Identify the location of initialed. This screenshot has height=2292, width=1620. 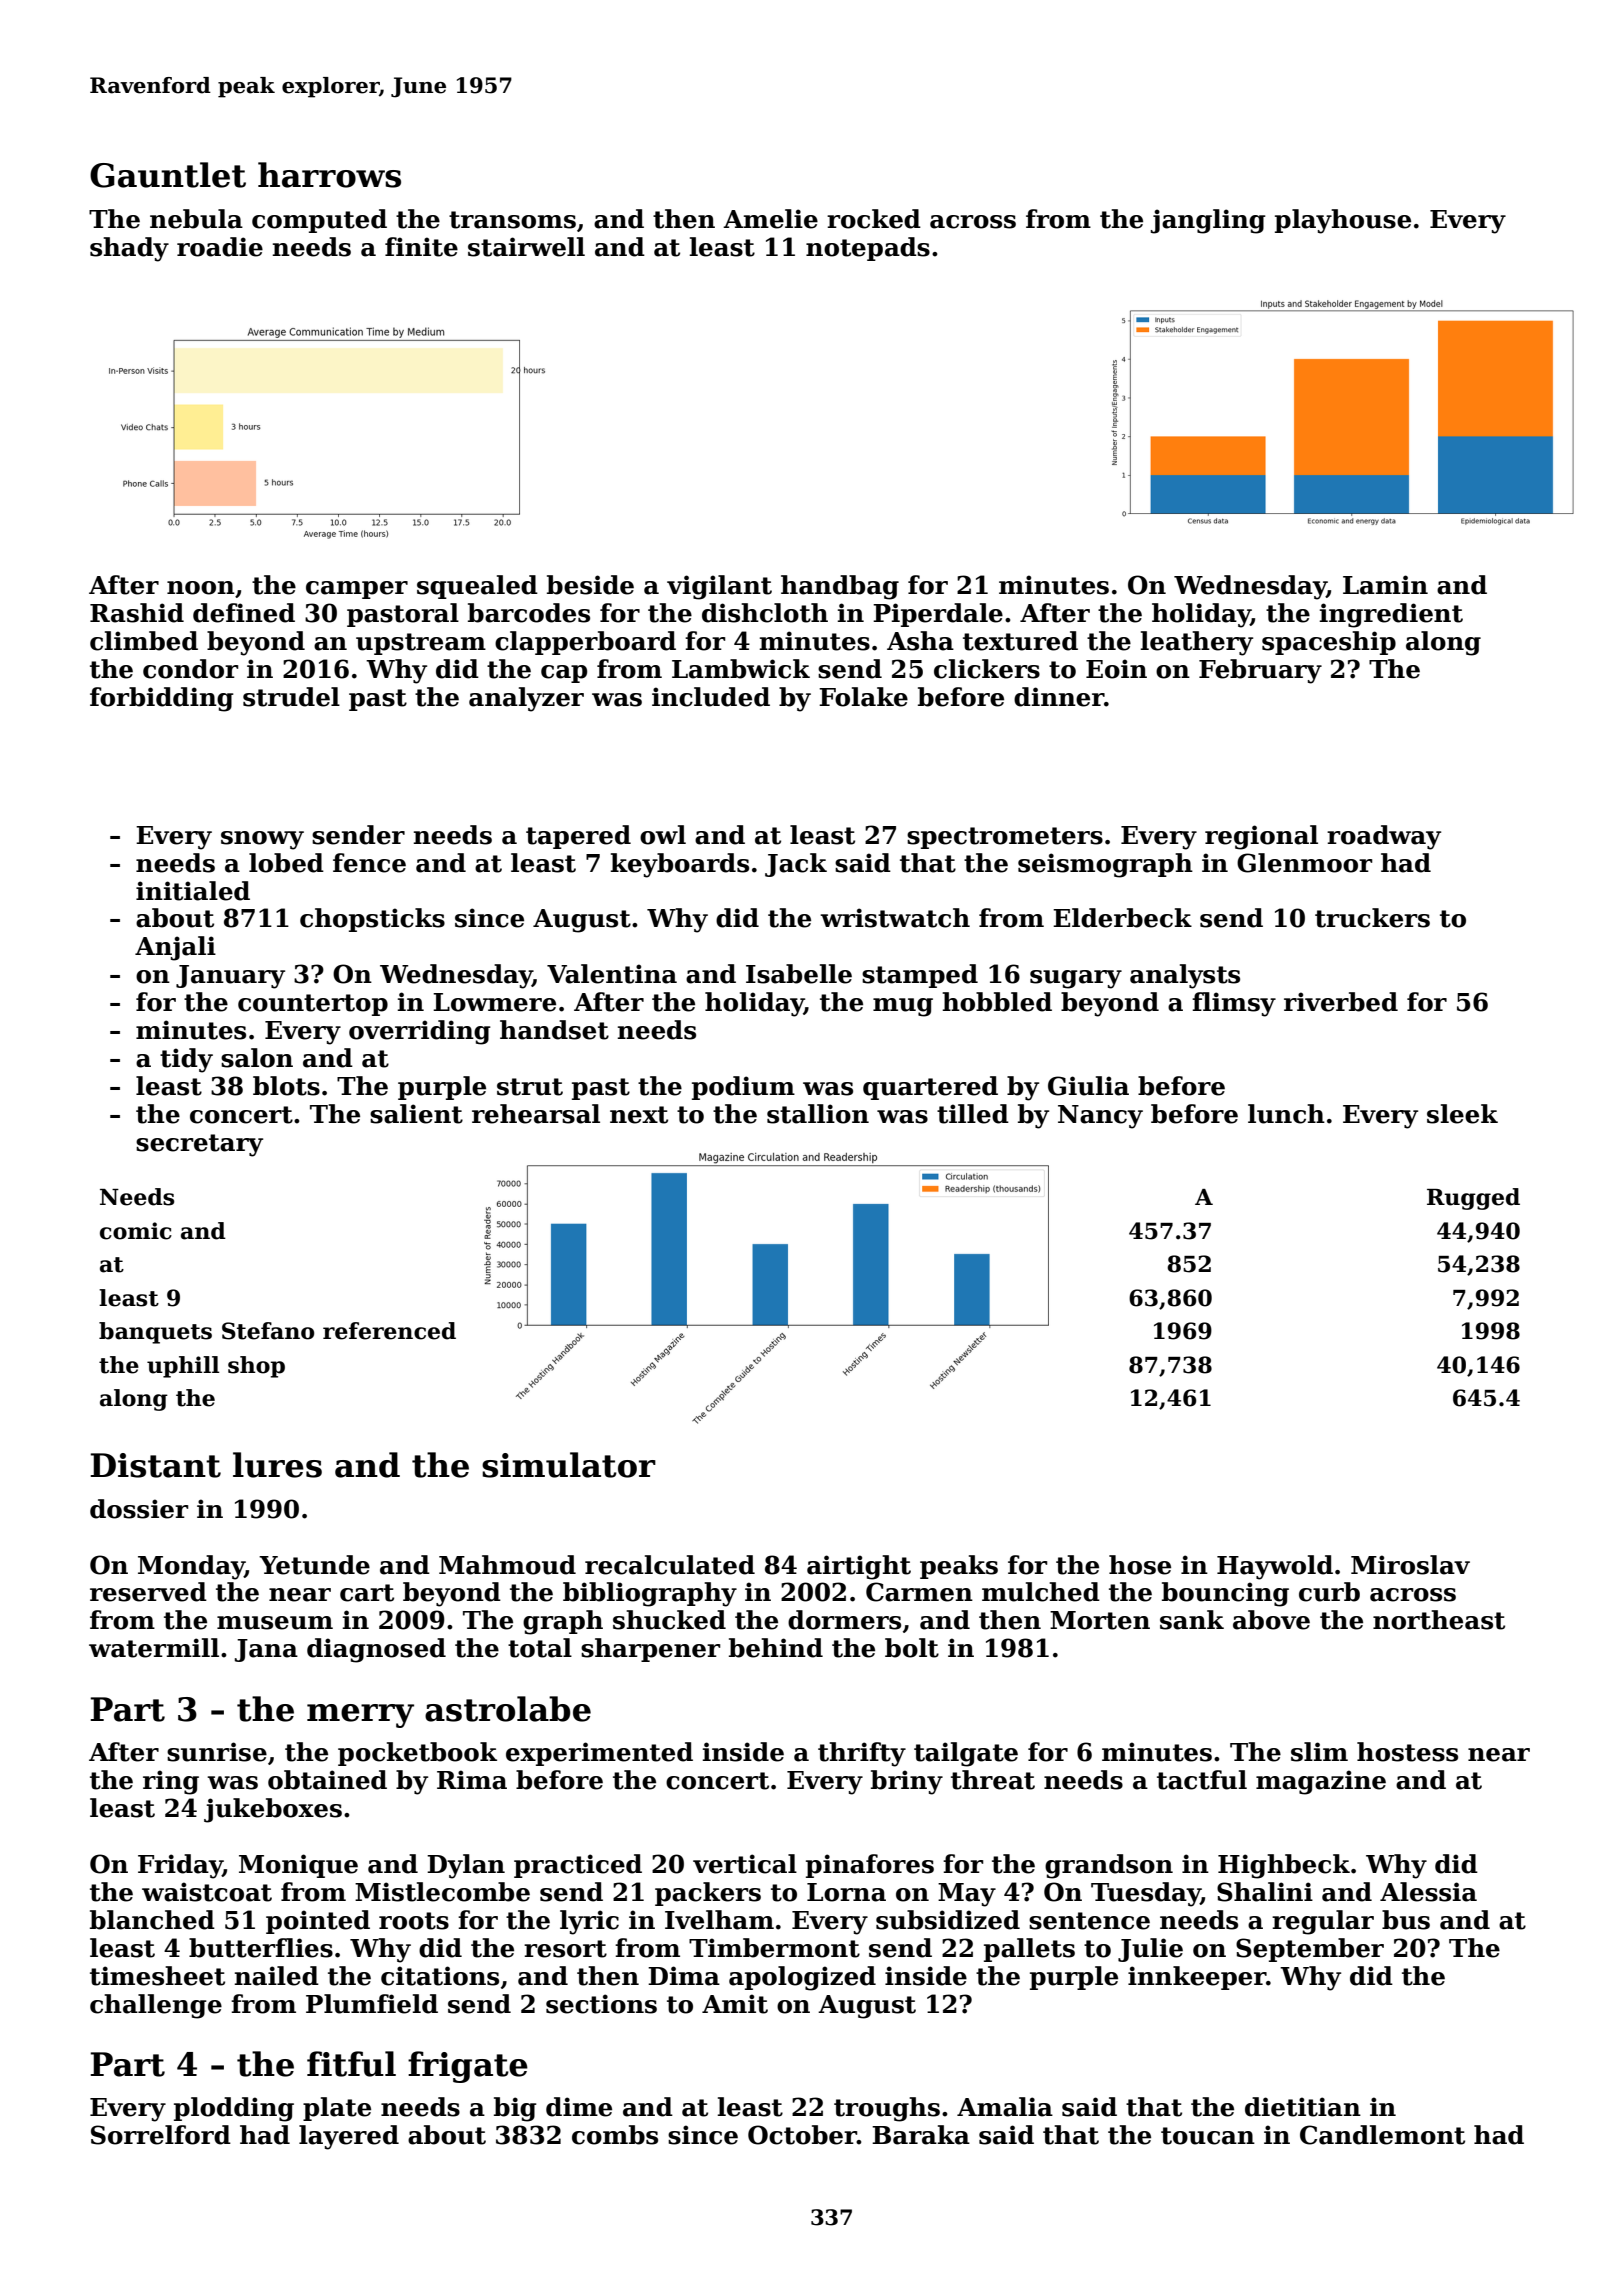
(193, 891).
